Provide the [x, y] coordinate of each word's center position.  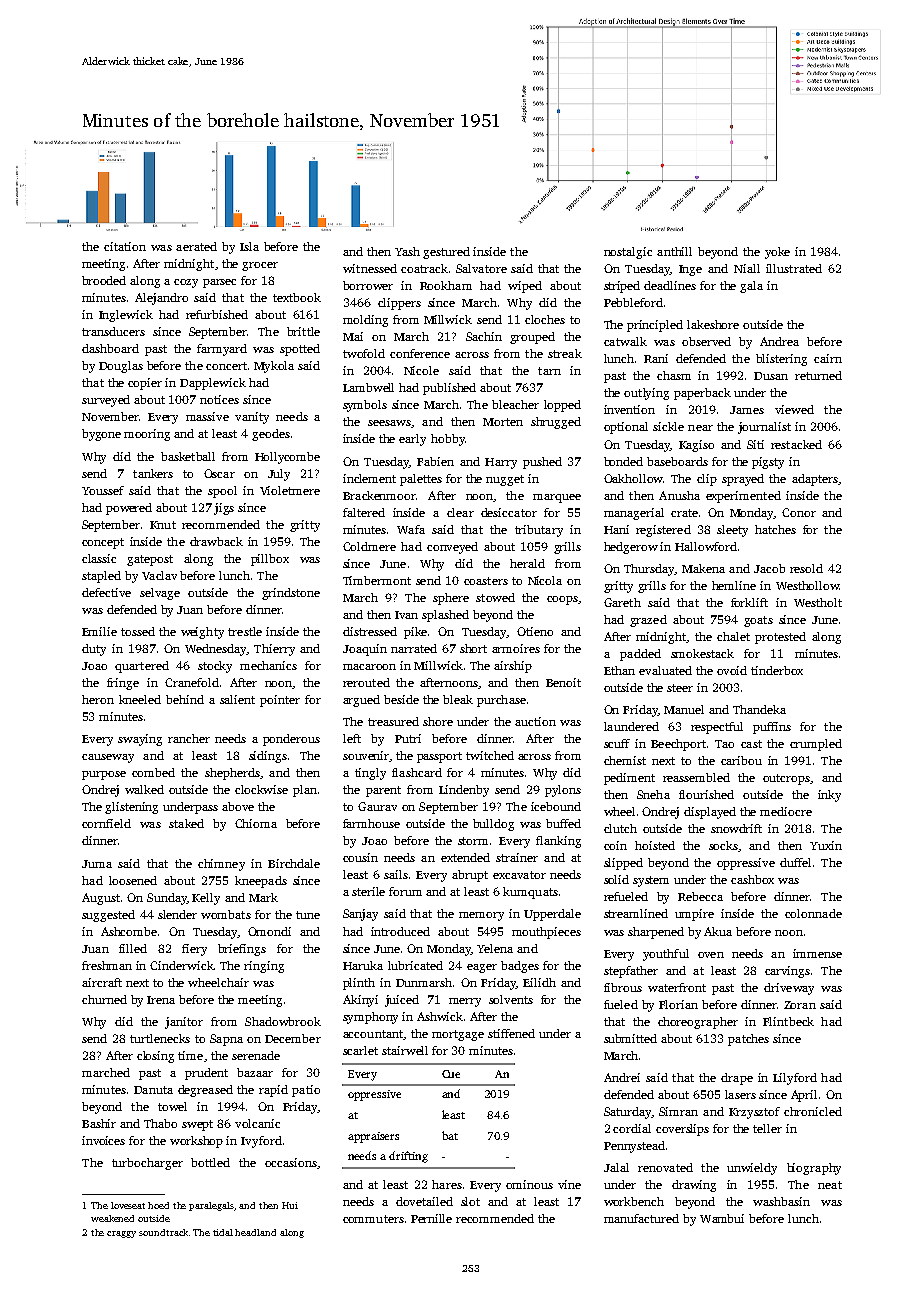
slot [470, 1201]
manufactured [641, 1218]
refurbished [217, 314]
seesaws [389, 423]
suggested [108, 916]
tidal [223, 1232]
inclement [369, 478]
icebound [556, 806]
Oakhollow [633, 478]
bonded [623, 461]
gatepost [150, 560]
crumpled [816, 745]
